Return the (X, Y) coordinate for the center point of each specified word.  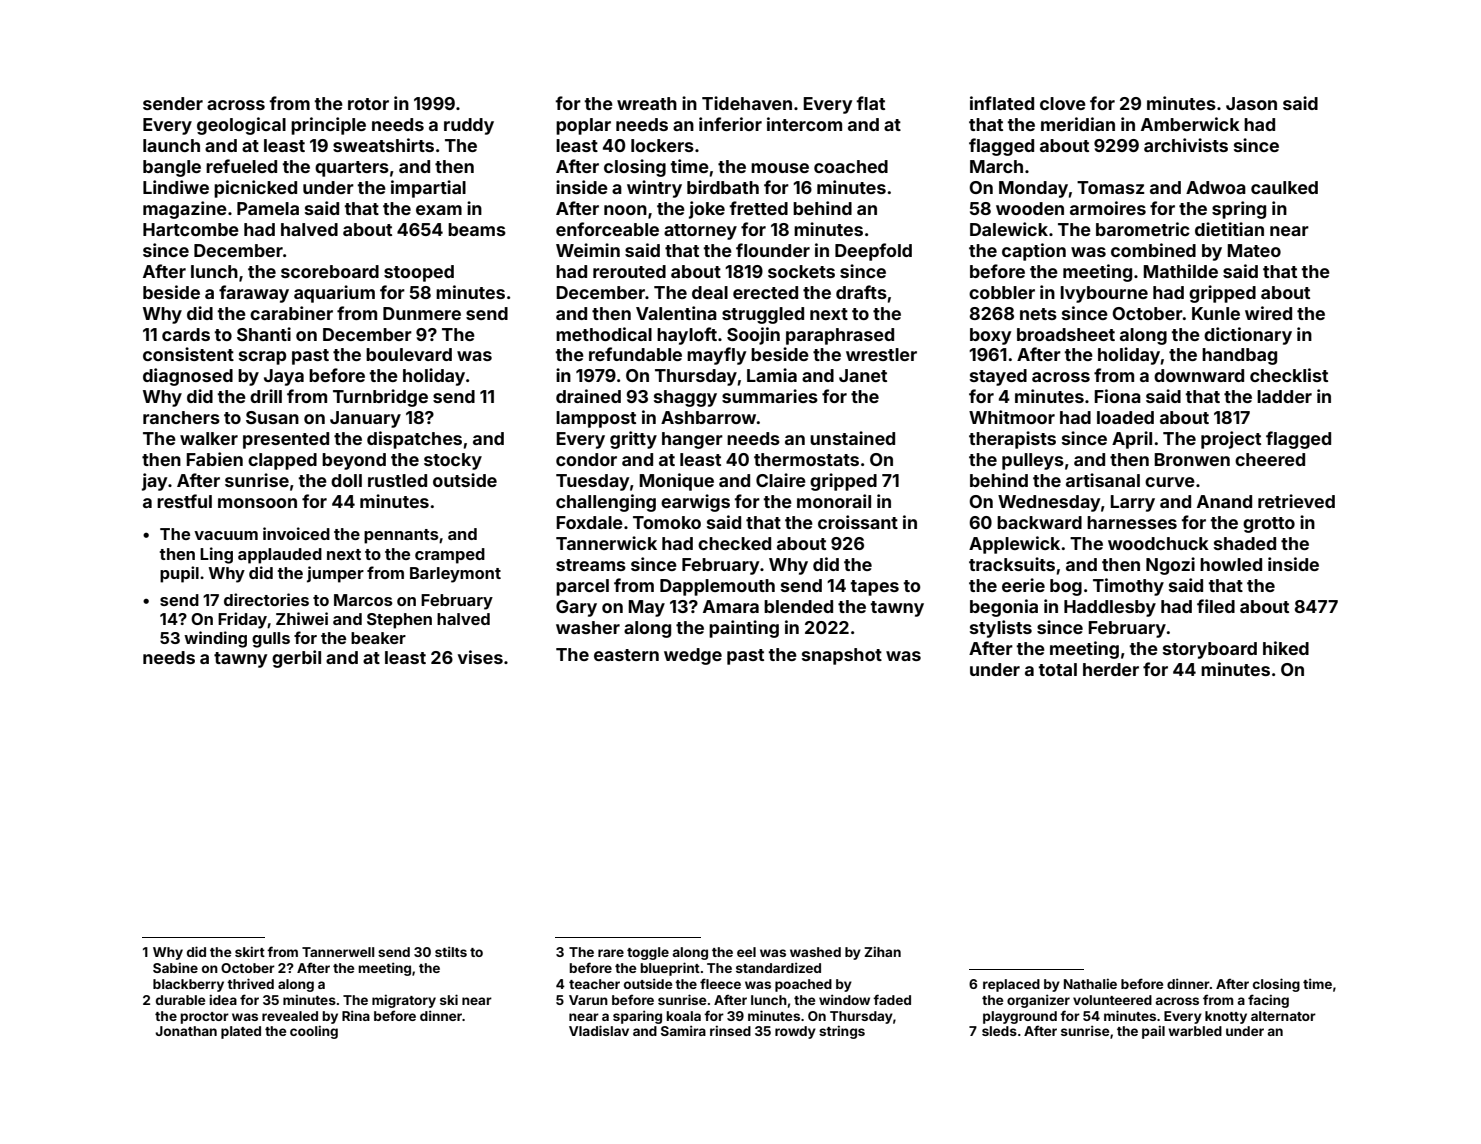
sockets (801, 271)
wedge (693, 656)
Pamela (268, 208)
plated (241, 1032)
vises (480, 657)
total (1057, 669)
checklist (1289, 375)
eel (746, 952)
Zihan (882, 951)
